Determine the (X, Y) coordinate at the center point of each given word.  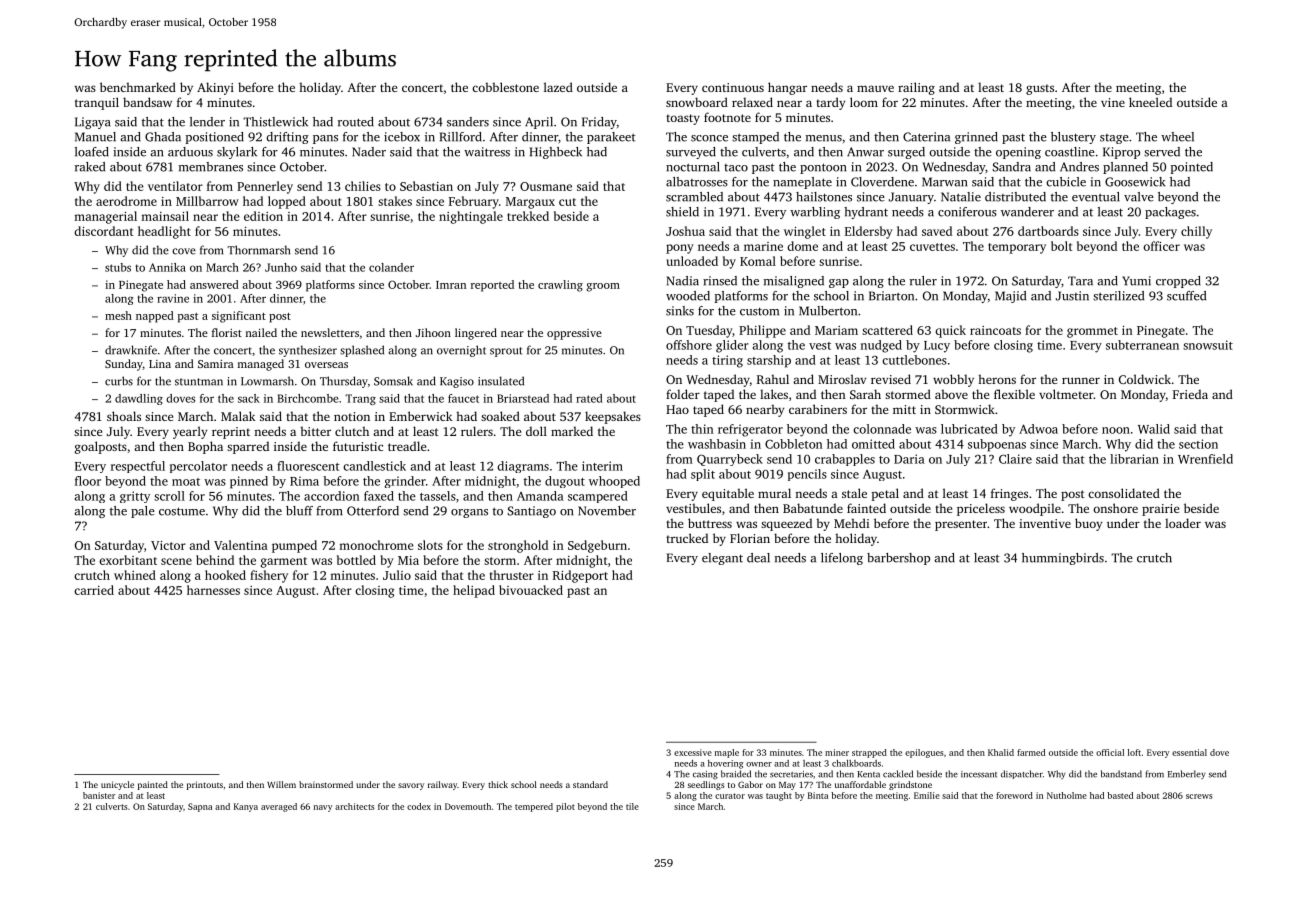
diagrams (523, 467)
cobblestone (505, 87)
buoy (1088, 524)
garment (284, 562)
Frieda (1190, 394)
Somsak (393, 381)
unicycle (117, 785)
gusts (1040, 89)
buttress (710, 523)
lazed (558, 87)
